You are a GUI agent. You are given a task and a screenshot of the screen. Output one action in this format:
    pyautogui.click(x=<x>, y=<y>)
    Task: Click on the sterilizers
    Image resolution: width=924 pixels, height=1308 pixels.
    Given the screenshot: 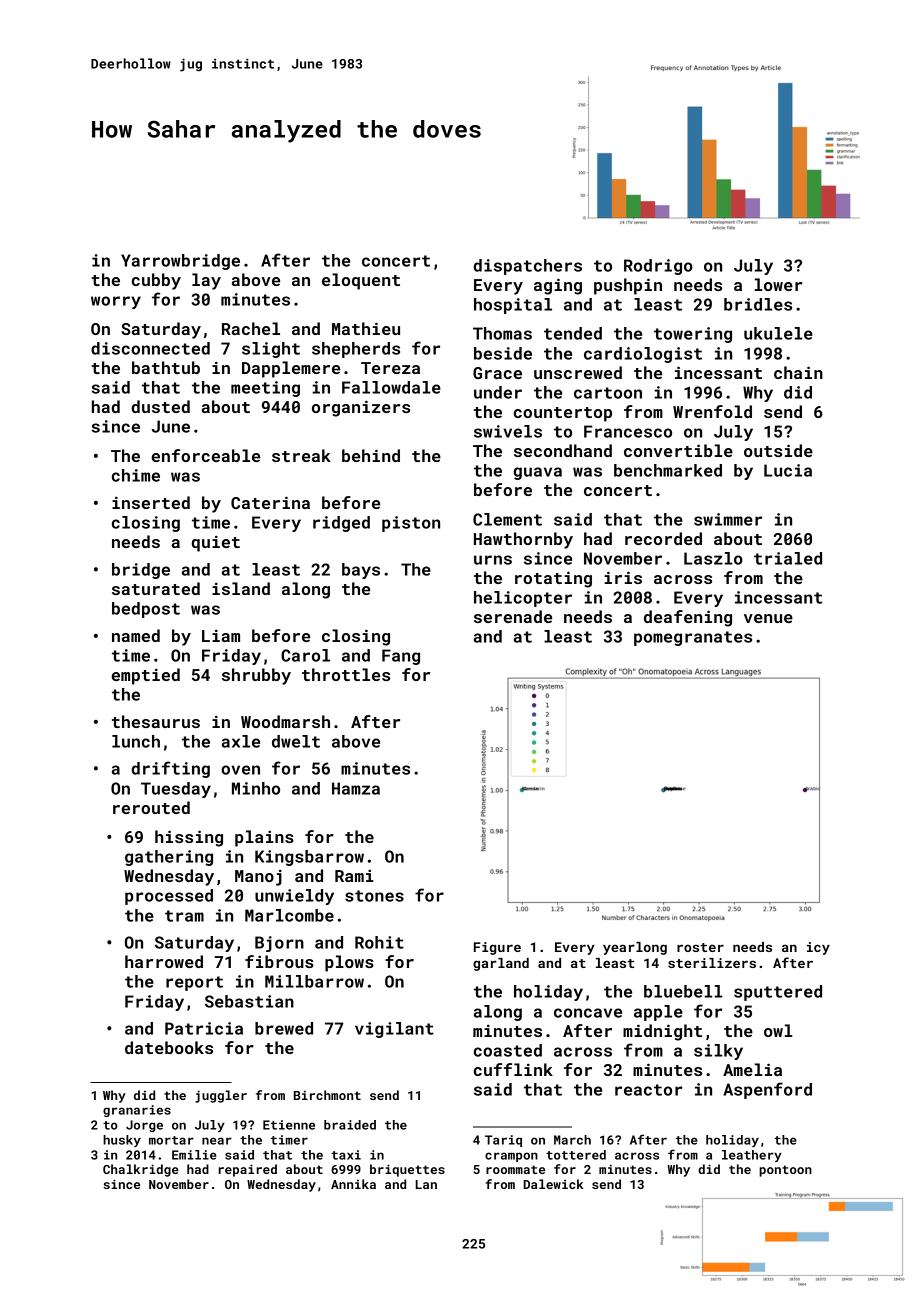 What is the action you would take?
    pyautogui.click(x=712, y=963)
